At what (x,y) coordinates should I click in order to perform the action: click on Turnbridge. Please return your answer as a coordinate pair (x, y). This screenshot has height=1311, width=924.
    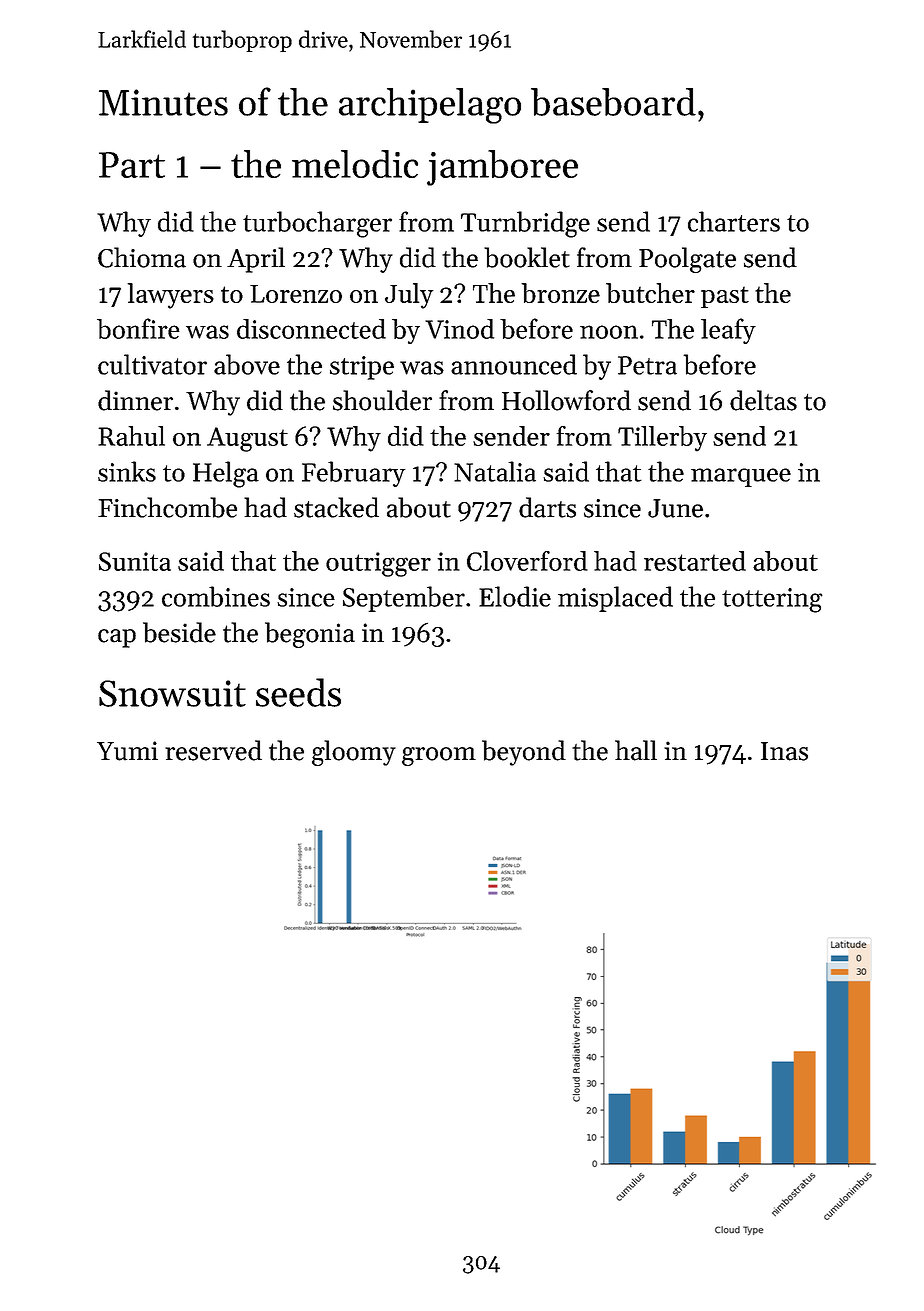
    Looking at the image, I should click on (525, 224).
